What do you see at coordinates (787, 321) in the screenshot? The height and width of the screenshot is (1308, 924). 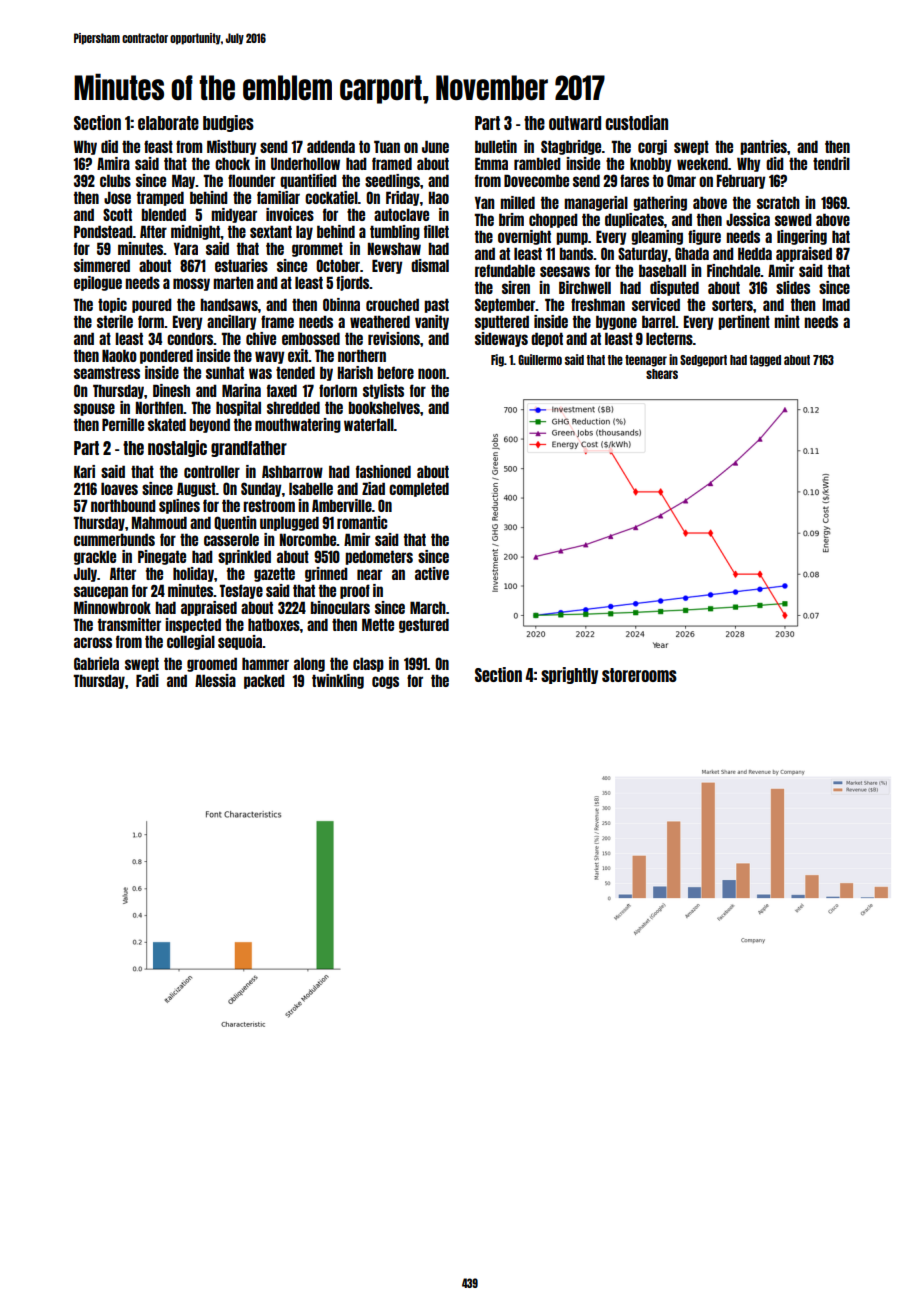 I see `mint` at bounding box center [787, 321].
